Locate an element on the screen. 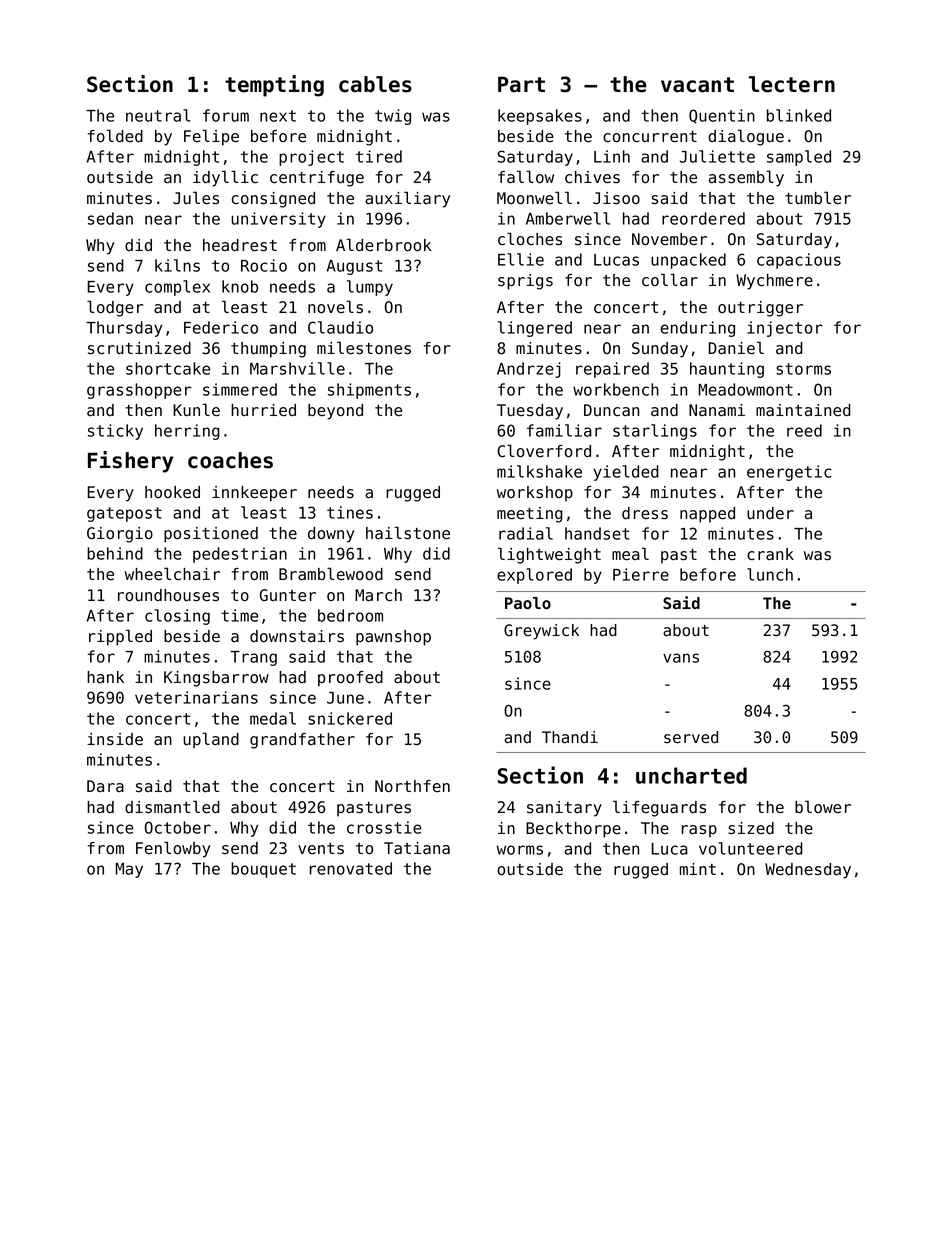  grasshopper is located at coordinates (139, 391).
